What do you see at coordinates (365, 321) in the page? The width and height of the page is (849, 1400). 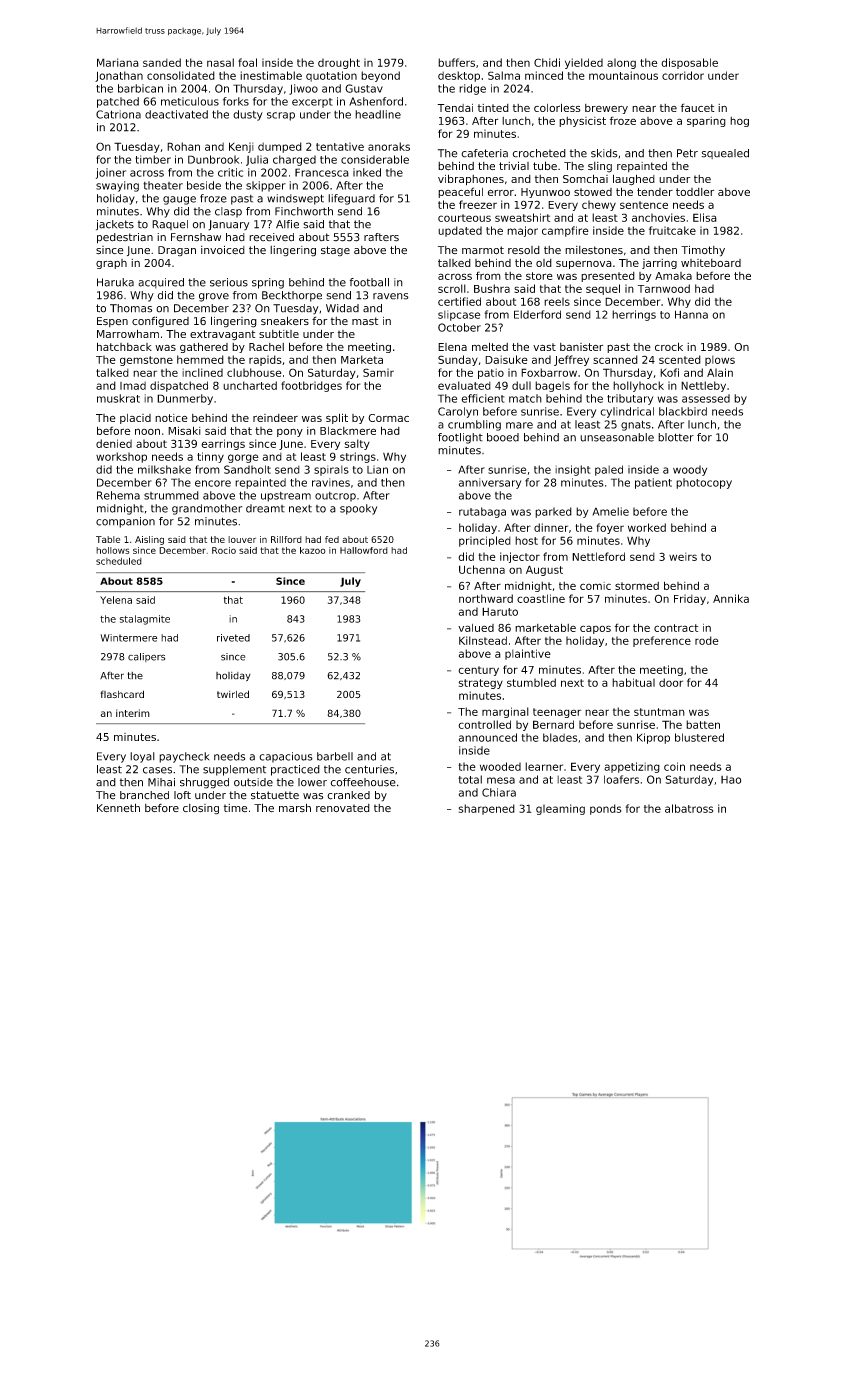 I see `mast` at bounding box center [365, 321].
